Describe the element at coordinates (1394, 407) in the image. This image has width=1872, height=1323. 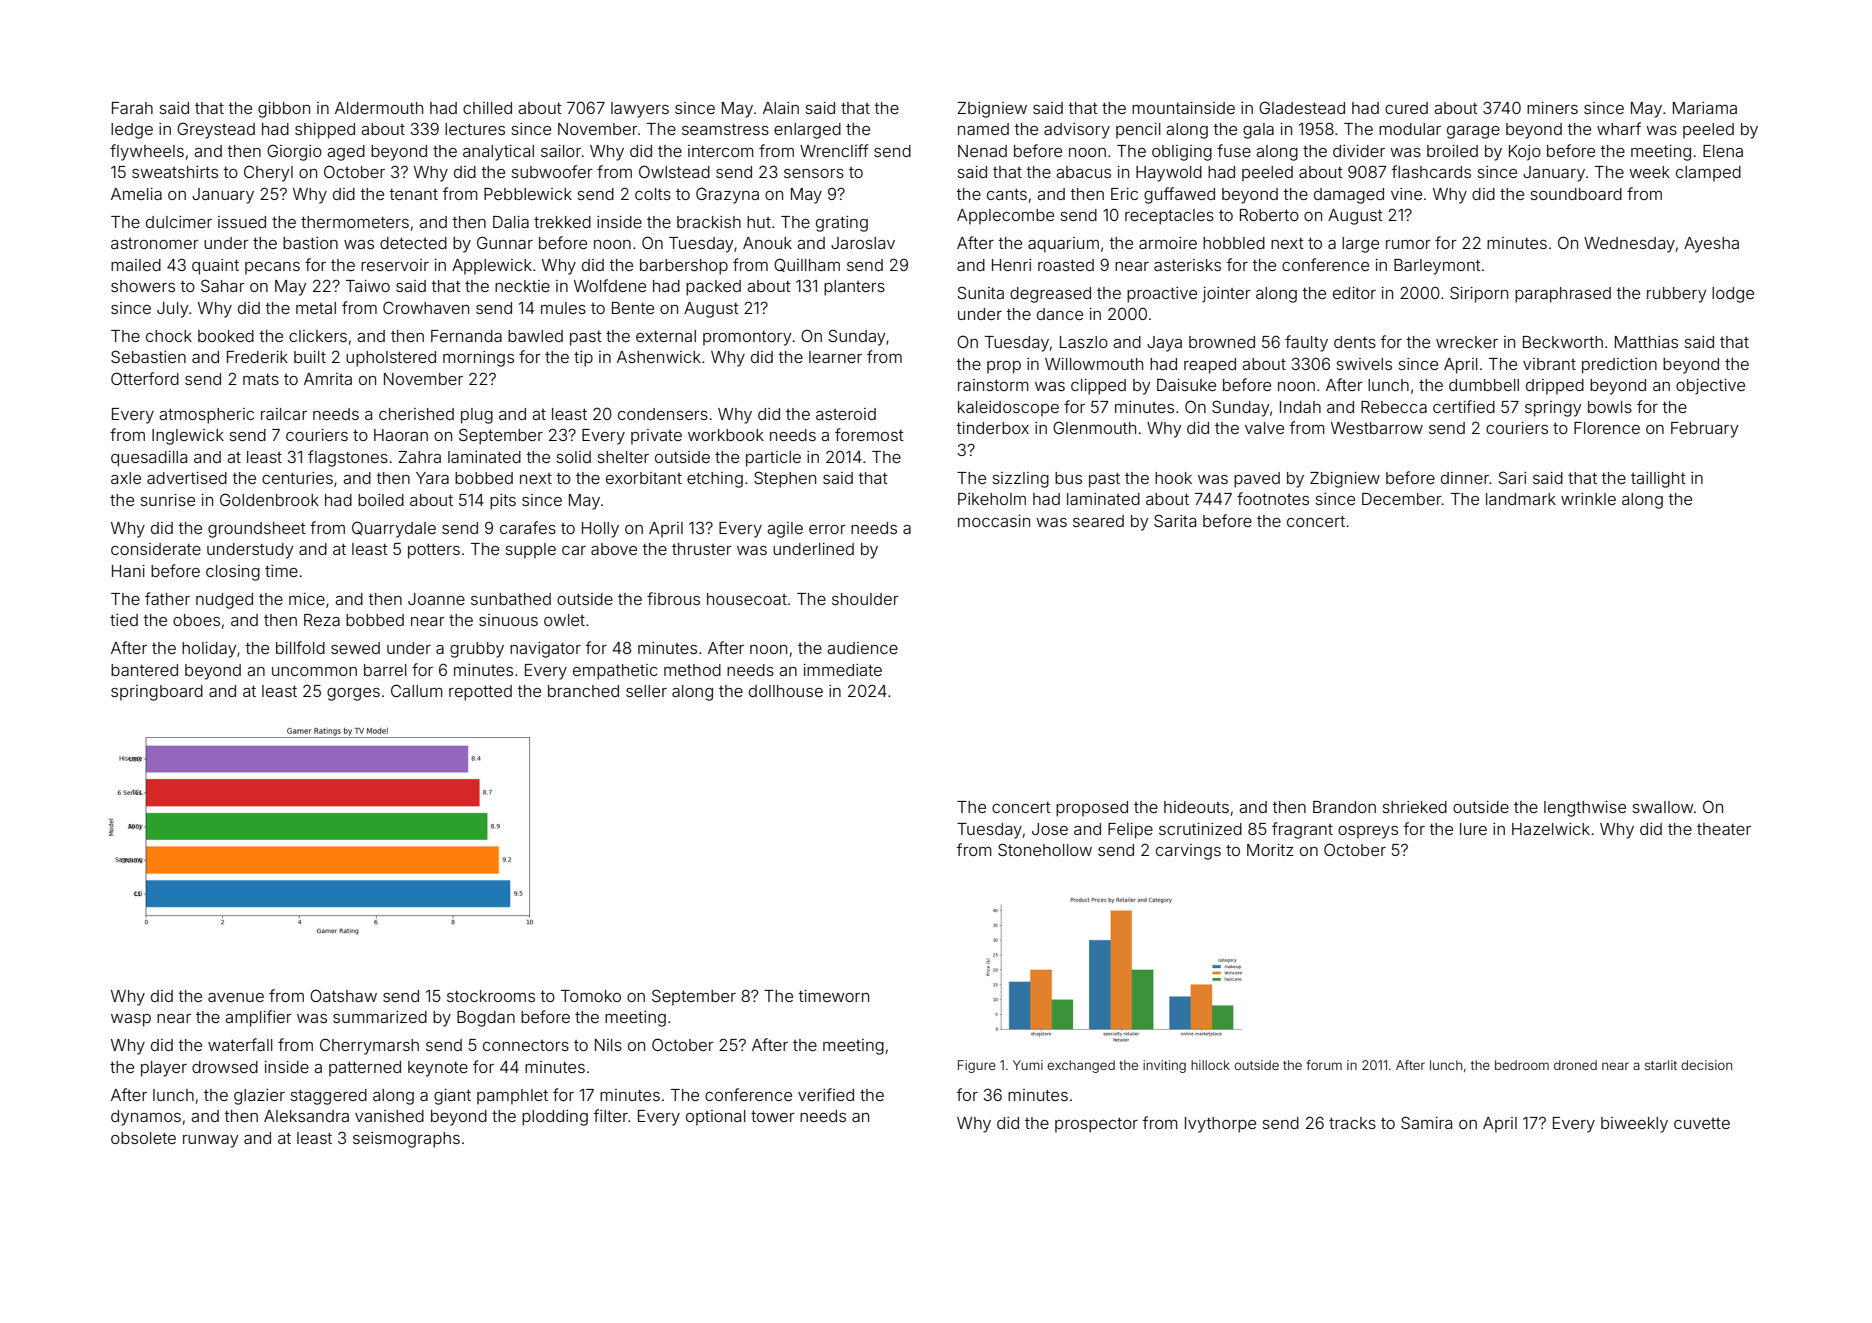
I see `Rebecca` at that location.
